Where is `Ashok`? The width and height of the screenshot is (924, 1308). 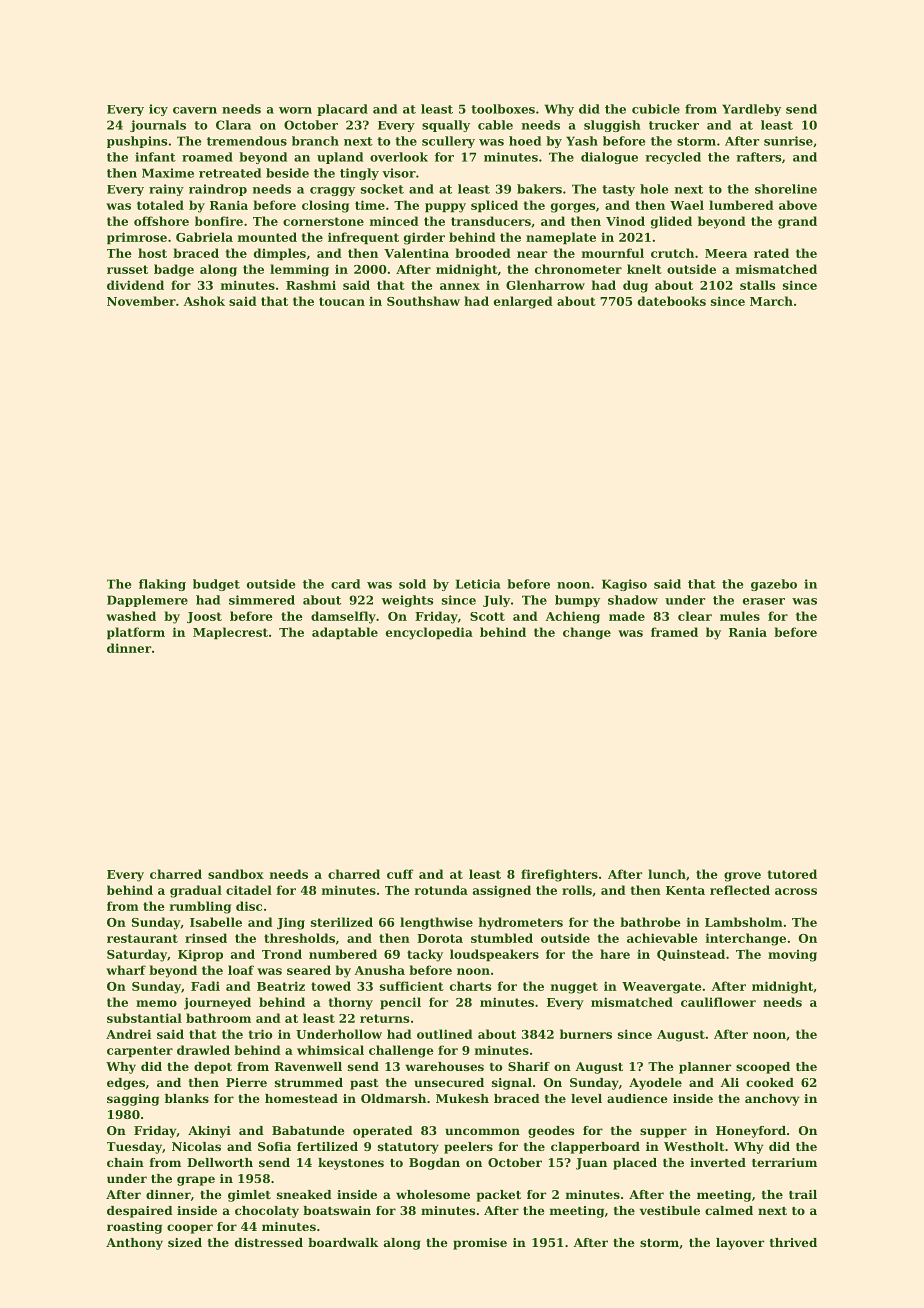
Ashok is located at coordinates (204, 301).
